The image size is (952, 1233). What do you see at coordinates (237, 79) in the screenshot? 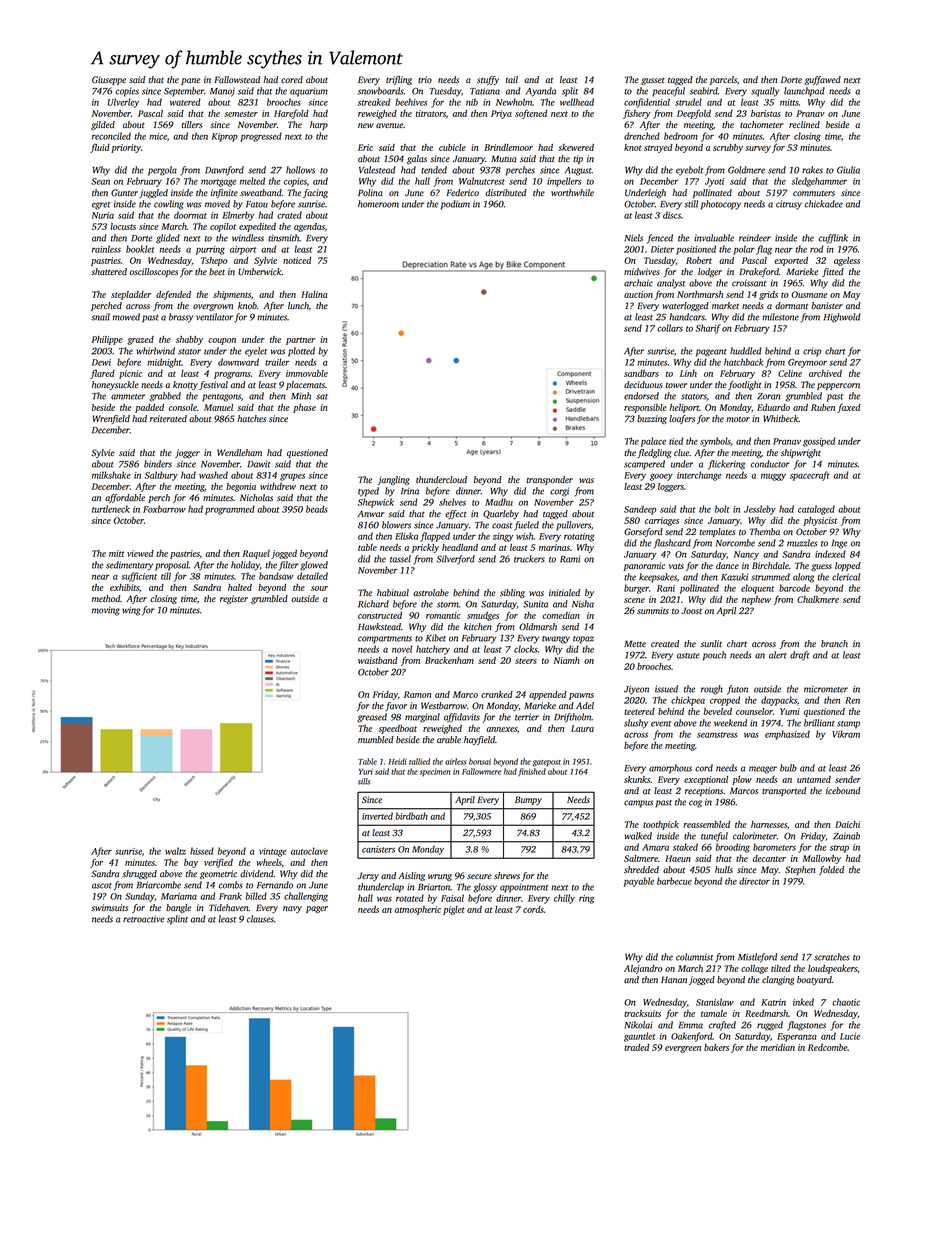
I see `Fallowstead` at bounding box center [237, 79].
